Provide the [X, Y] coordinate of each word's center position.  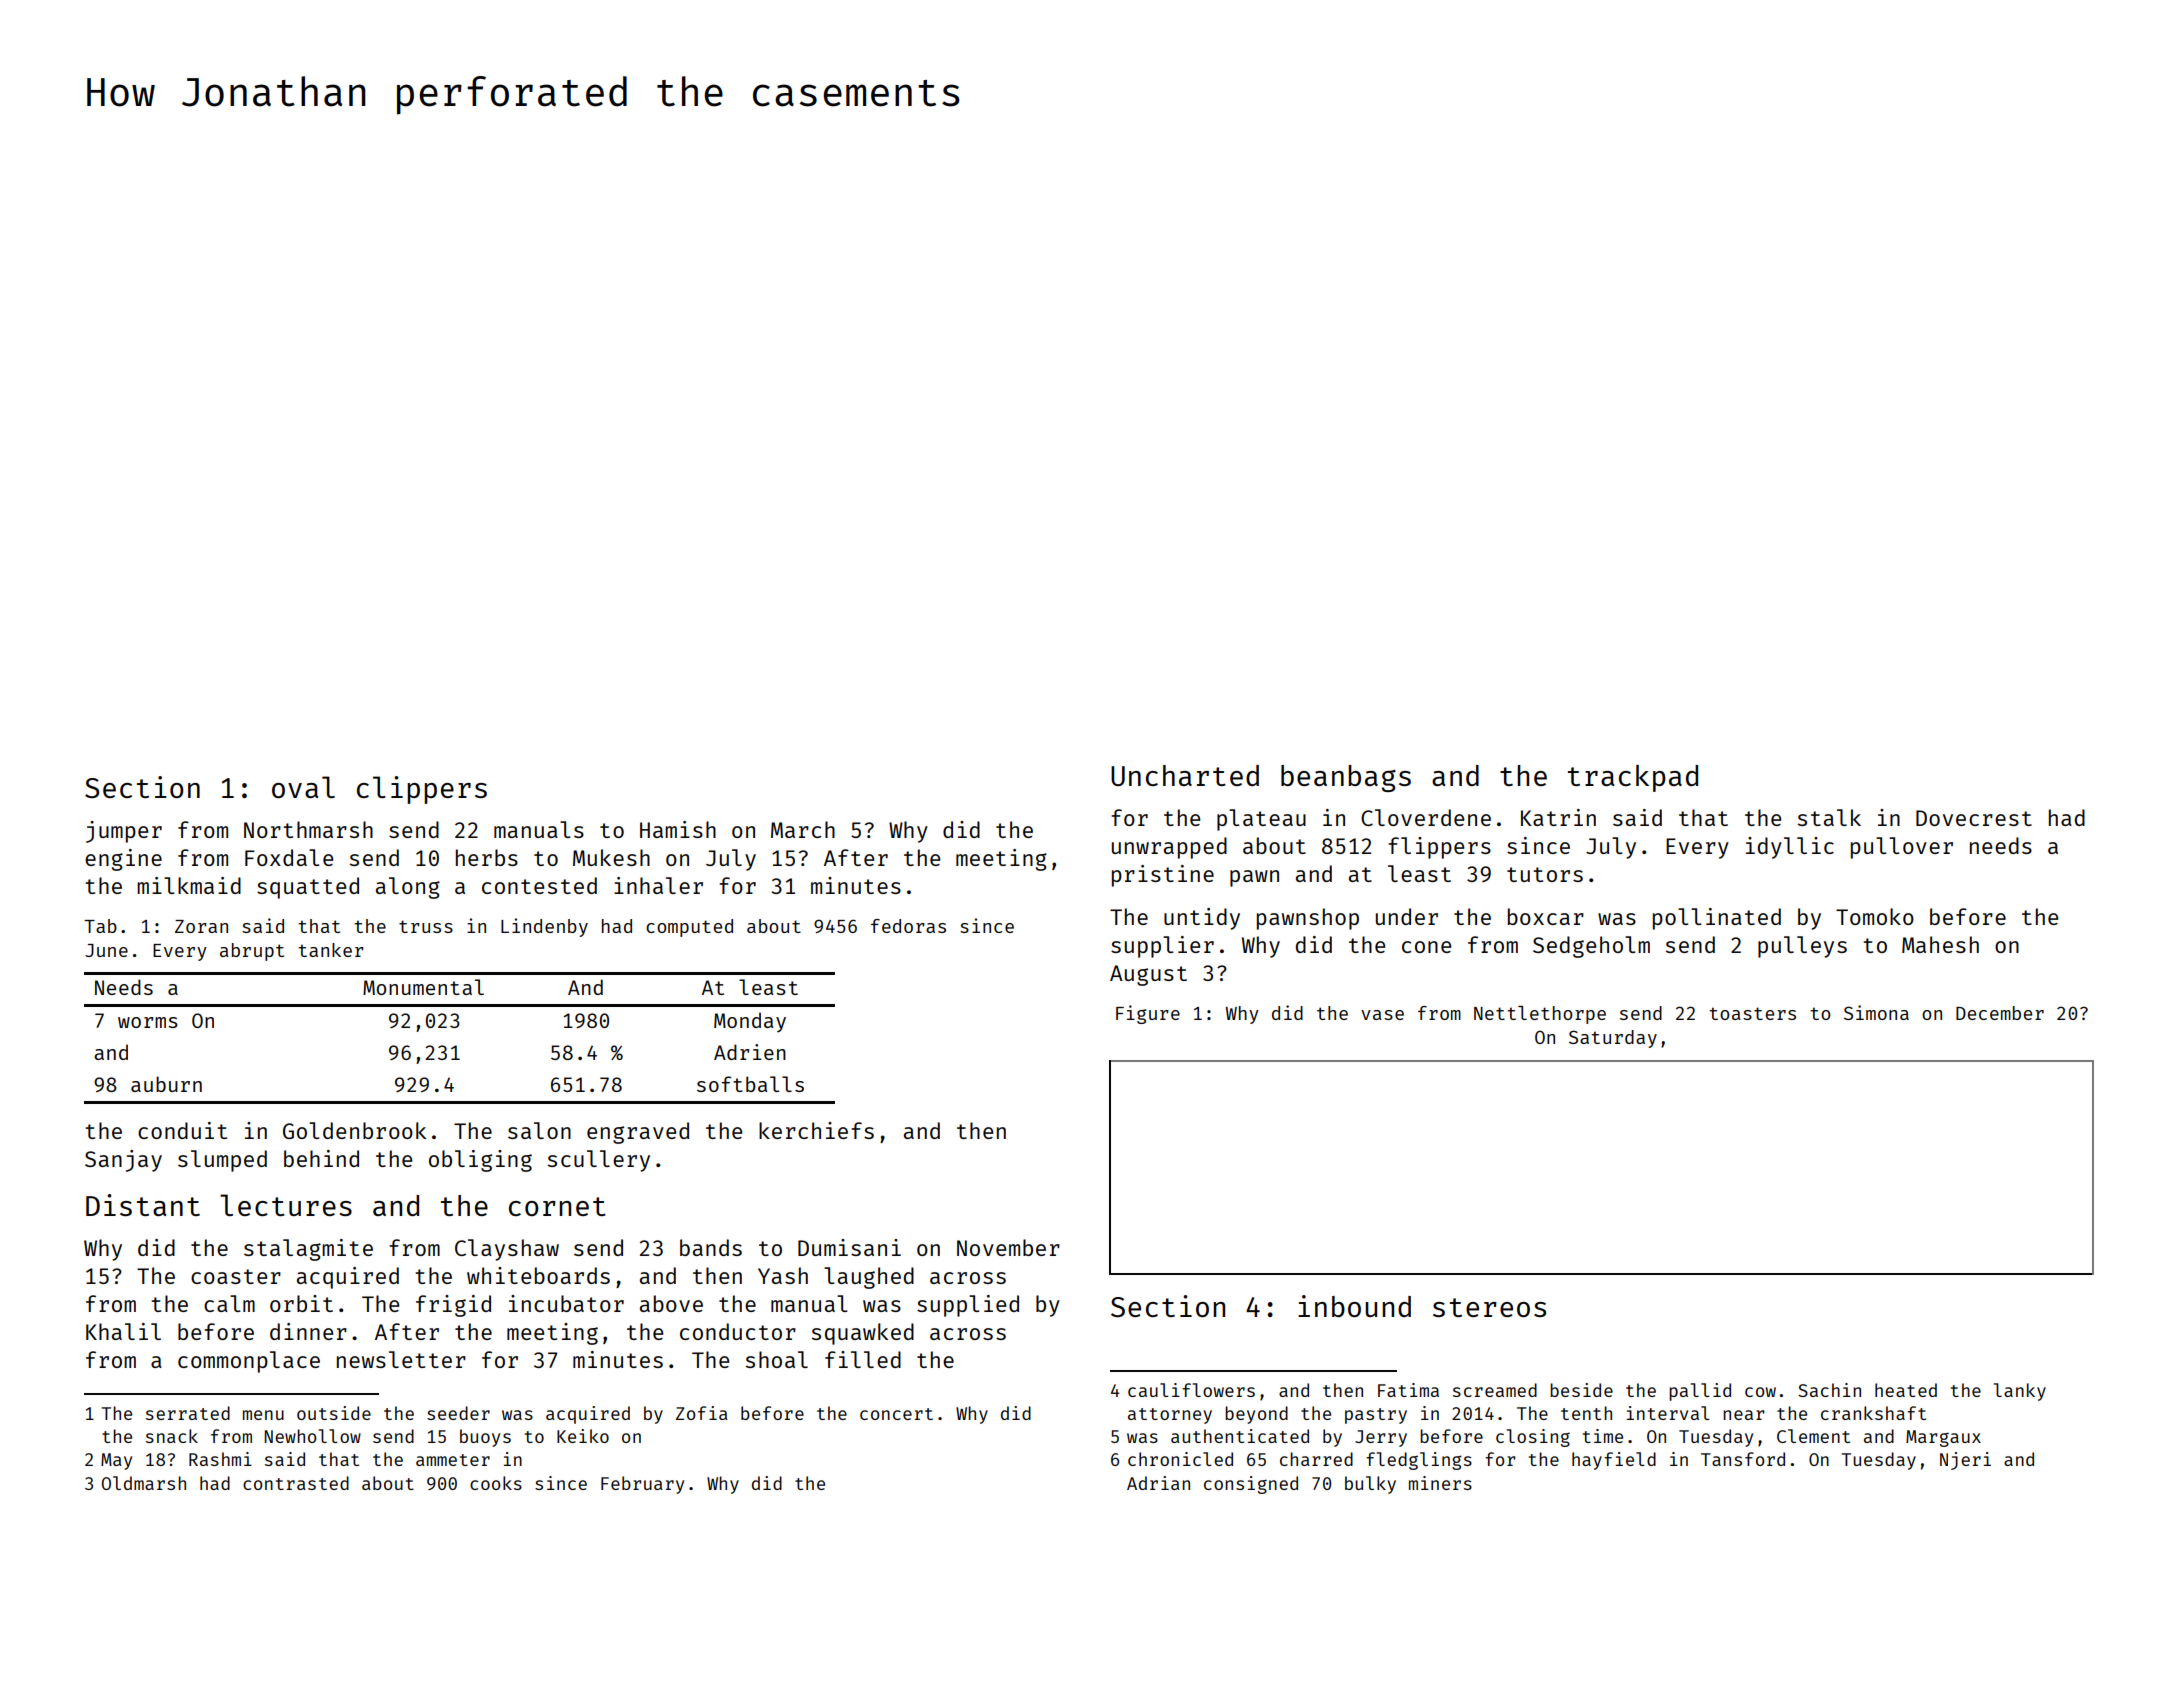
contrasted [296, 1483]
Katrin [1558, 817]
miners [1440, 1483]
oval [303, 787]
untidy [1202, 919]
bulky [1370, 1485]
